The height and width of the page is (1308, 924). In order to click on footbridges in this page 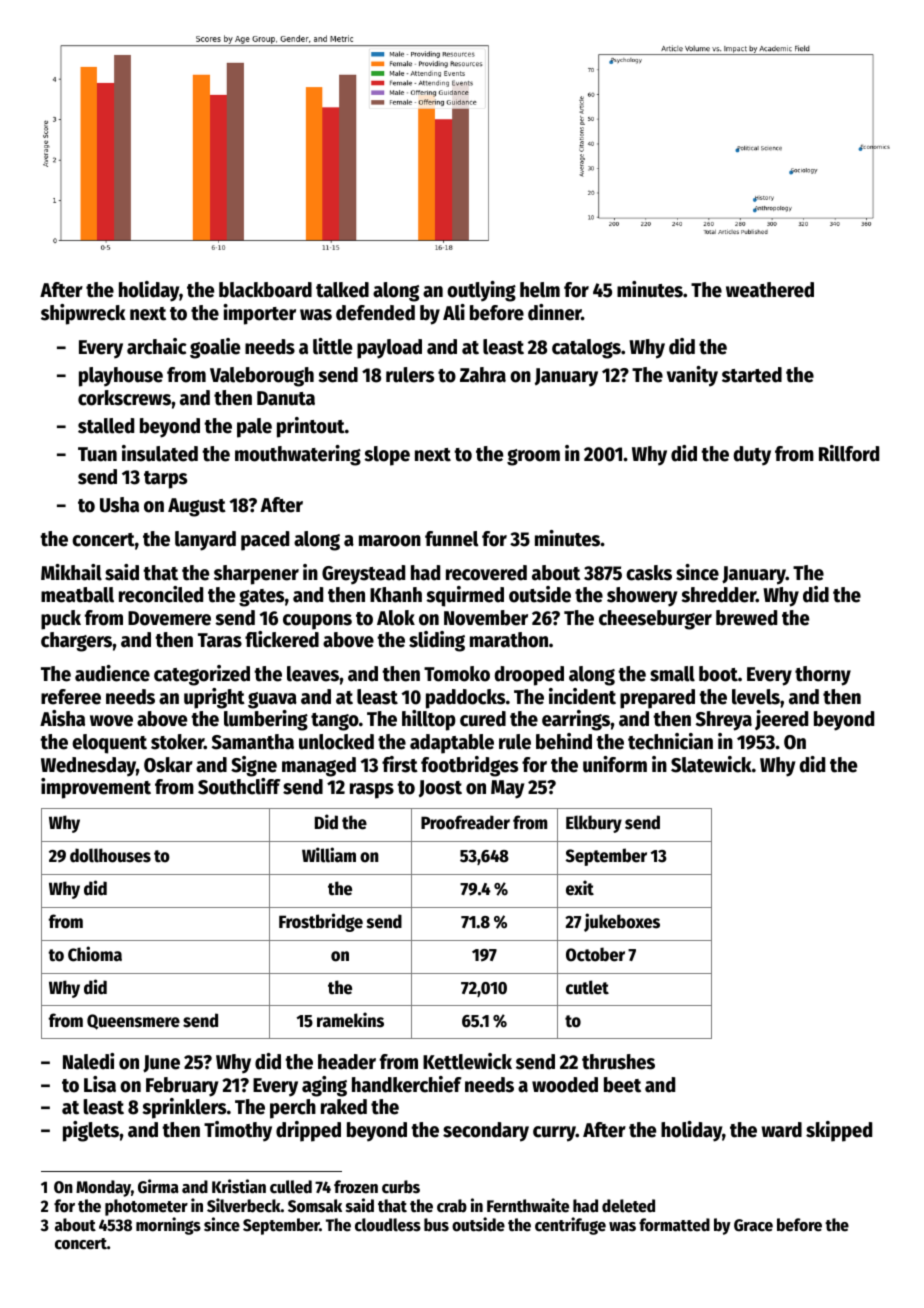, I will do `click(469, 766)`.
